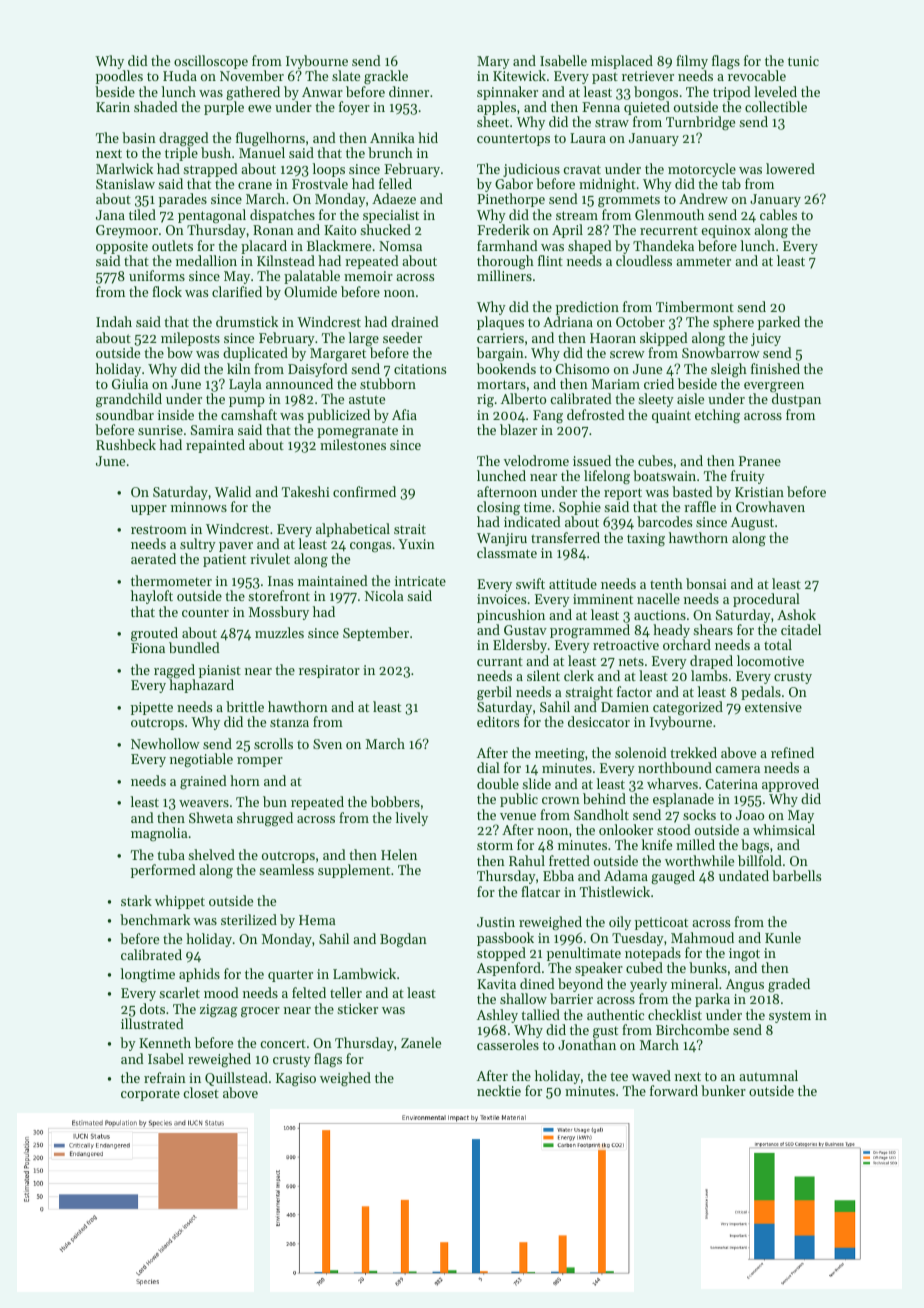  Describe the element at coordinates (493, 62) in the screenshot. I see `Mary` at that location.
